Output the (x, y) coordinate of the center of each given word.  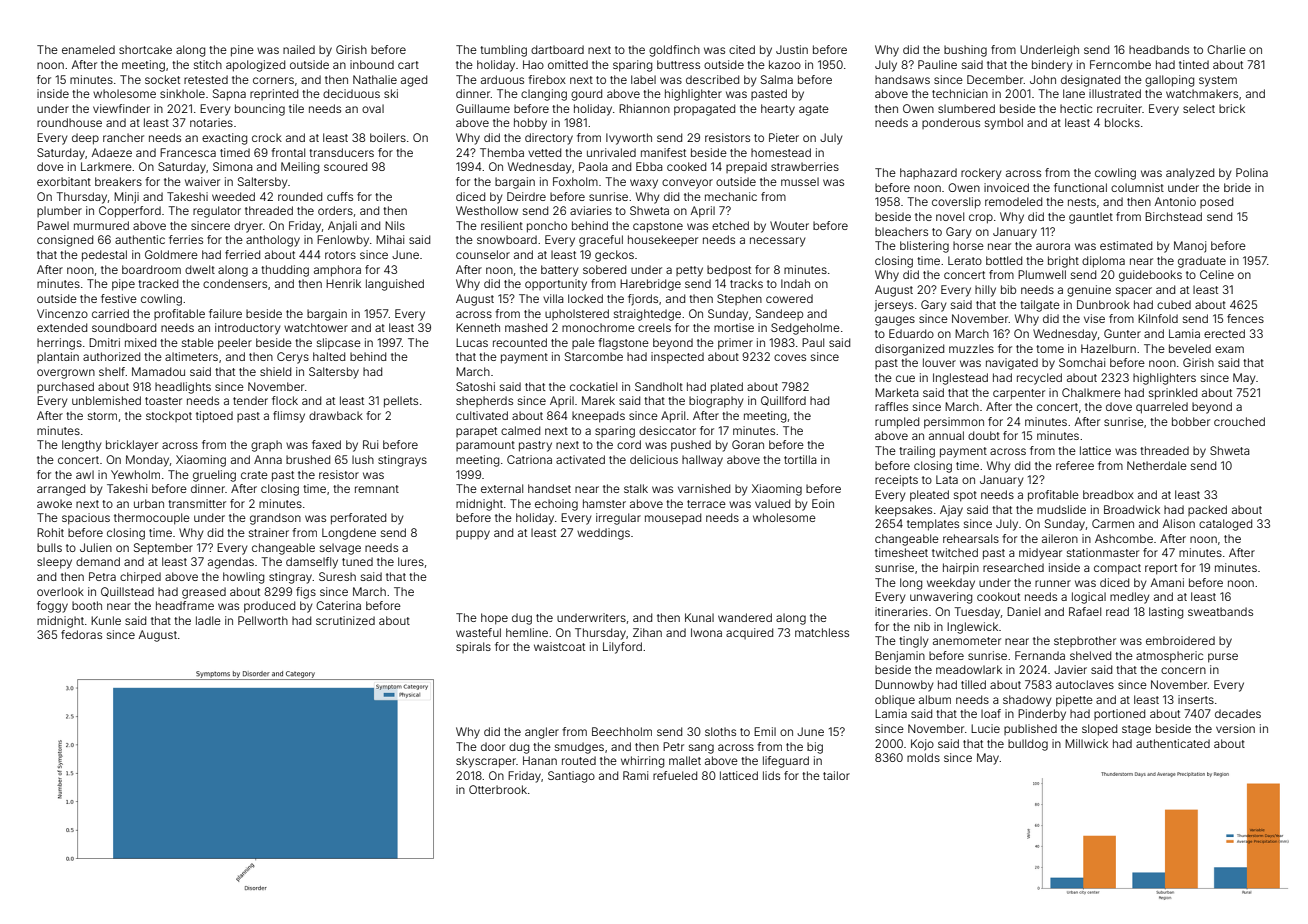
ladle (208, 620)
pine (242, 51)
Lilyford (622, 648)
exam (1229, 349)
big (815, 748)
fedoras (81, 634)
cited (742, 49)
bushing (965, 51)
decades (1238, 713)
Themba (502, 152)
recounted (520, 342)
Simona (233, 166)
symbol (1004, 124)
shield (275, 371)
